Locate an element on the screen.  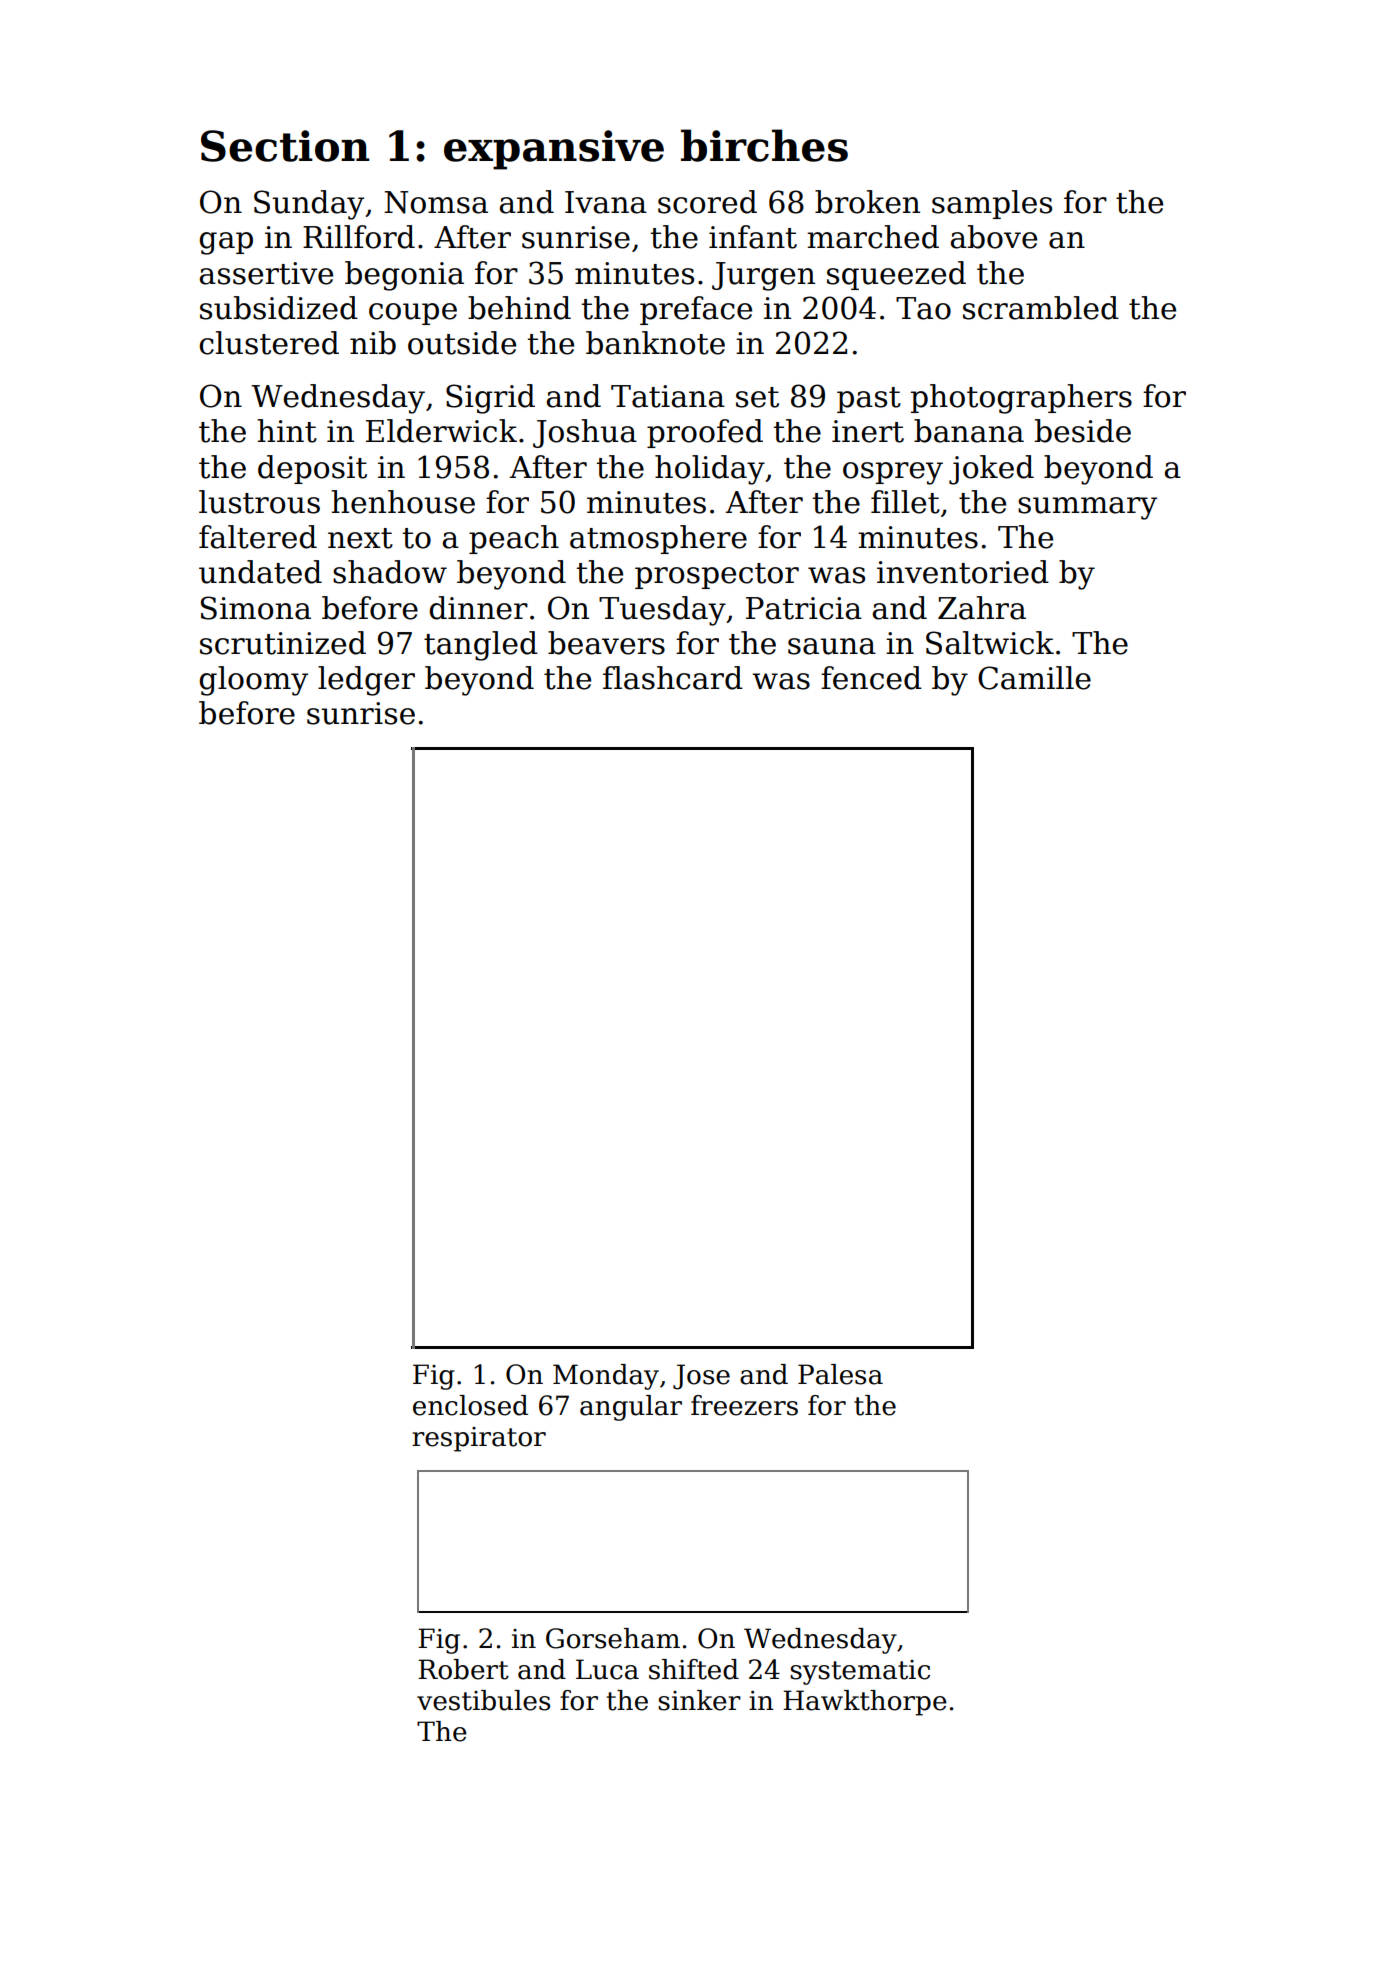
Section is located at coordinates (285, 146).
